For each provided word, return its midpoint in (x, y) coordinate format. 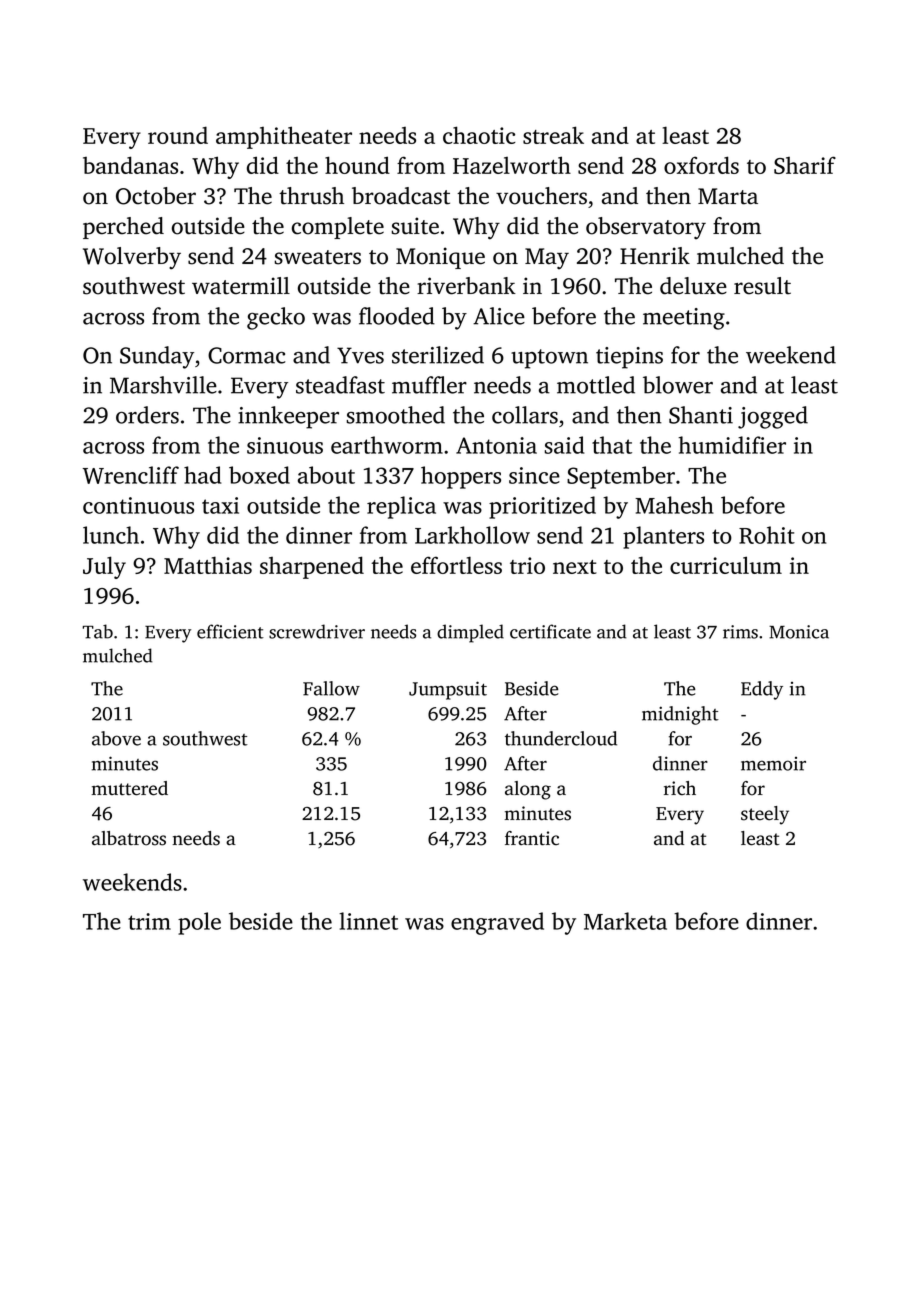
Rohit (767, 535)
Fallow (331, 688)
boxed (259, 475)
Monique (440, 258)
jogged (773, 417)
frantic (532, 838)
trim (149, 921)
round (178, 135)
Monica (799, 632)
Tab (98, 631)
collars (525, 415)
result (762, 286)
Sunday (157, 357)
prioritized (542, 507)
